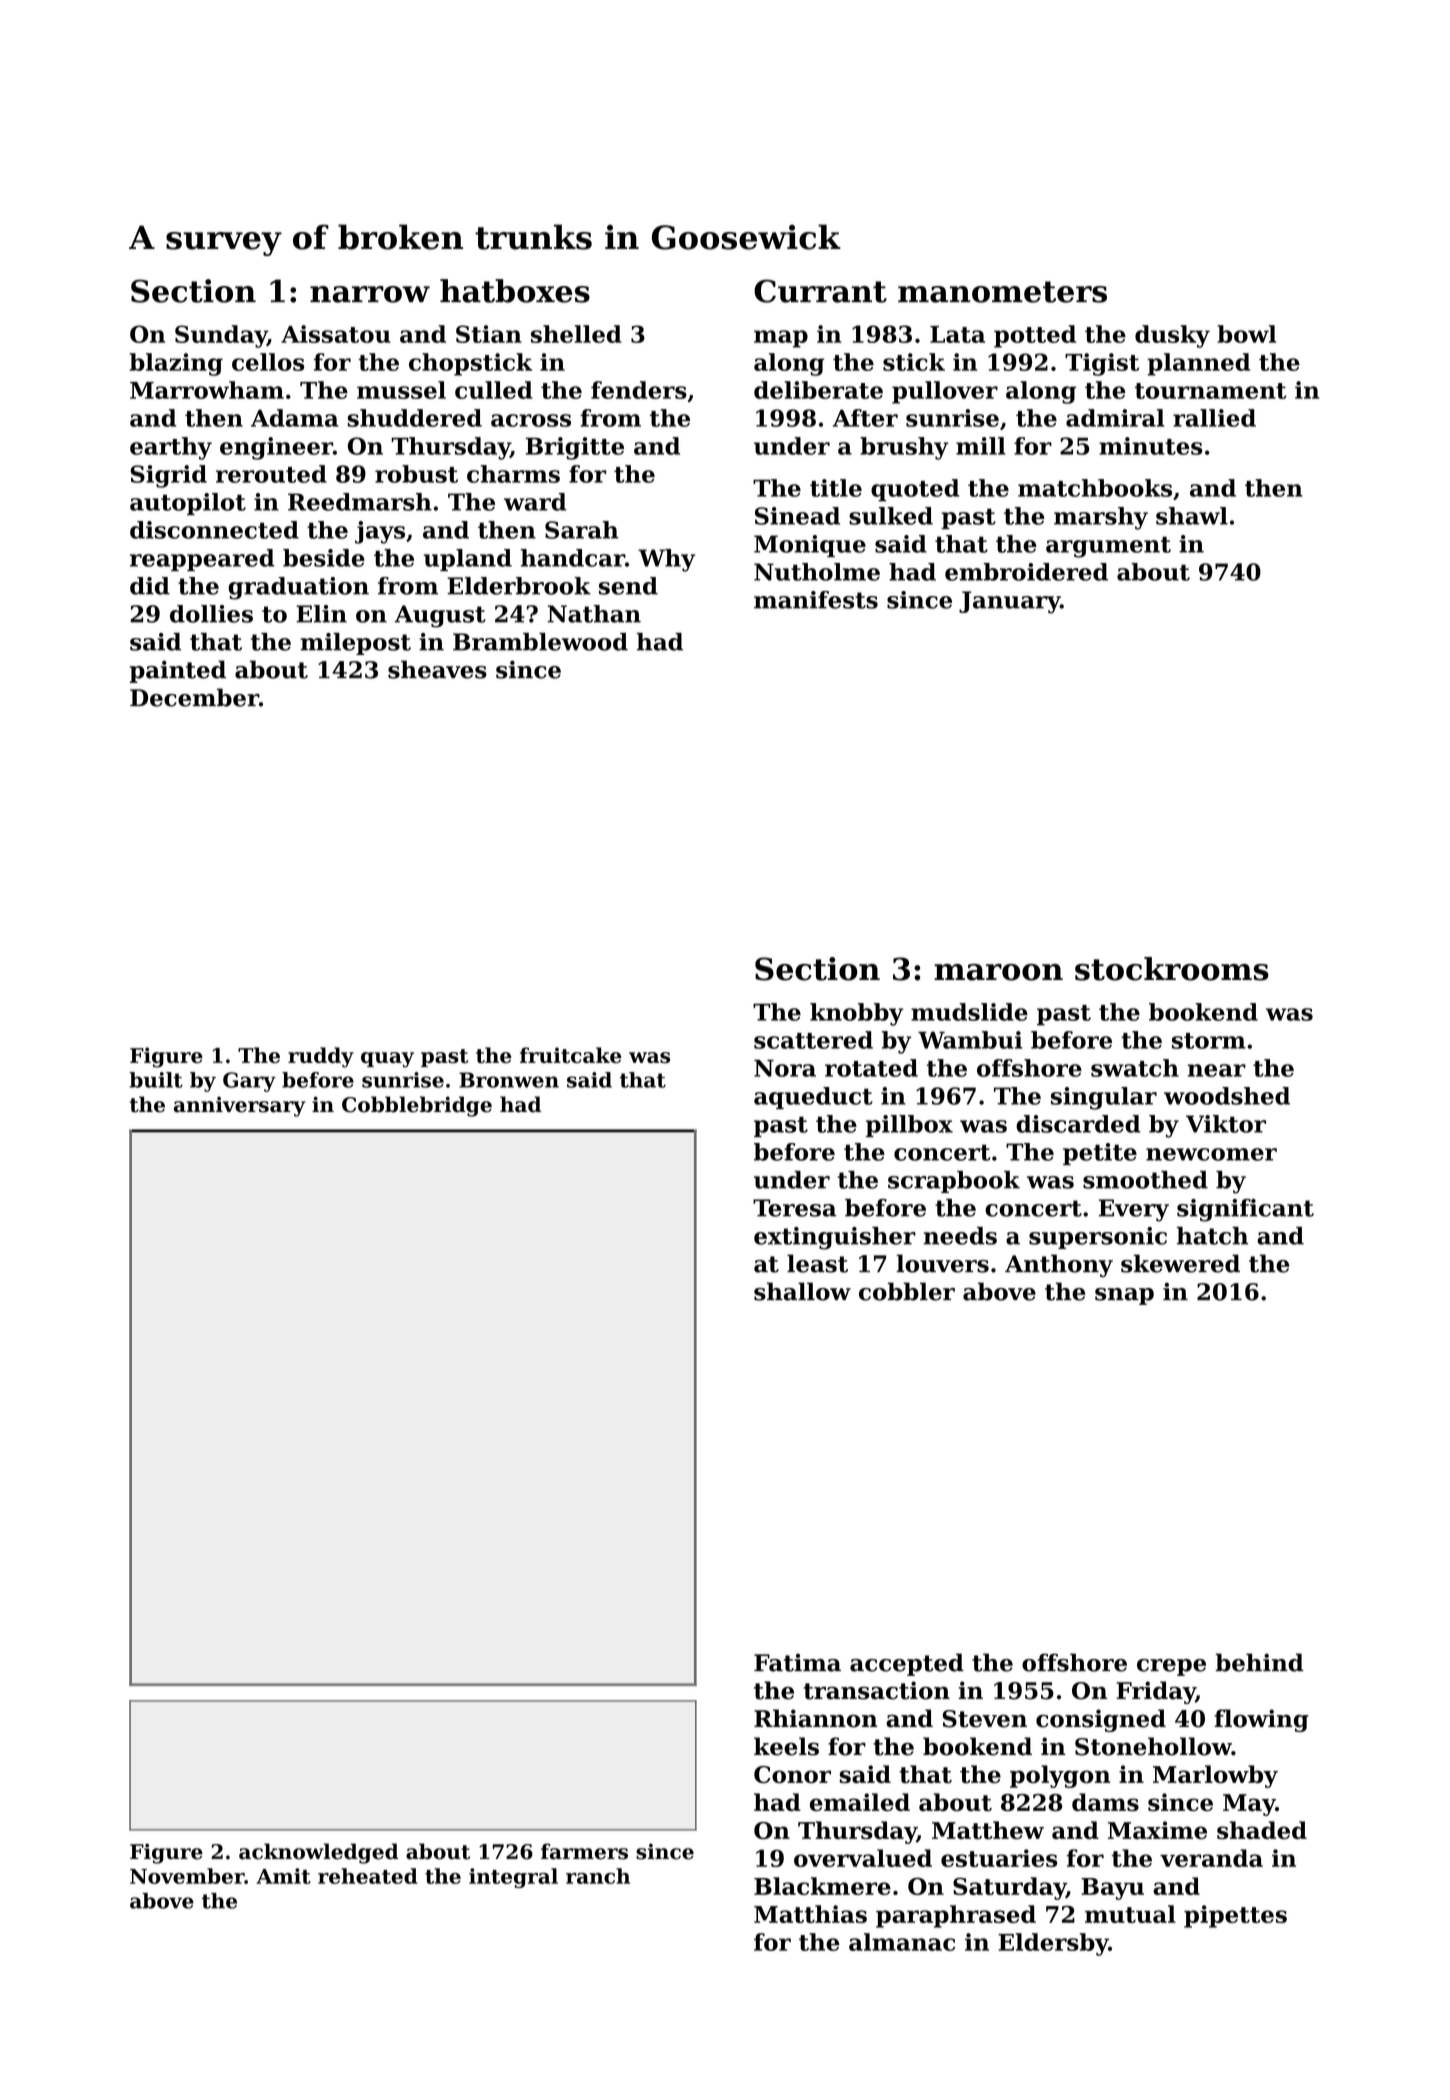  What do you see at coordinates (417, 1106) in the screenshot?
I see `Cobblebridge` at bounding box center [417, 1106].
